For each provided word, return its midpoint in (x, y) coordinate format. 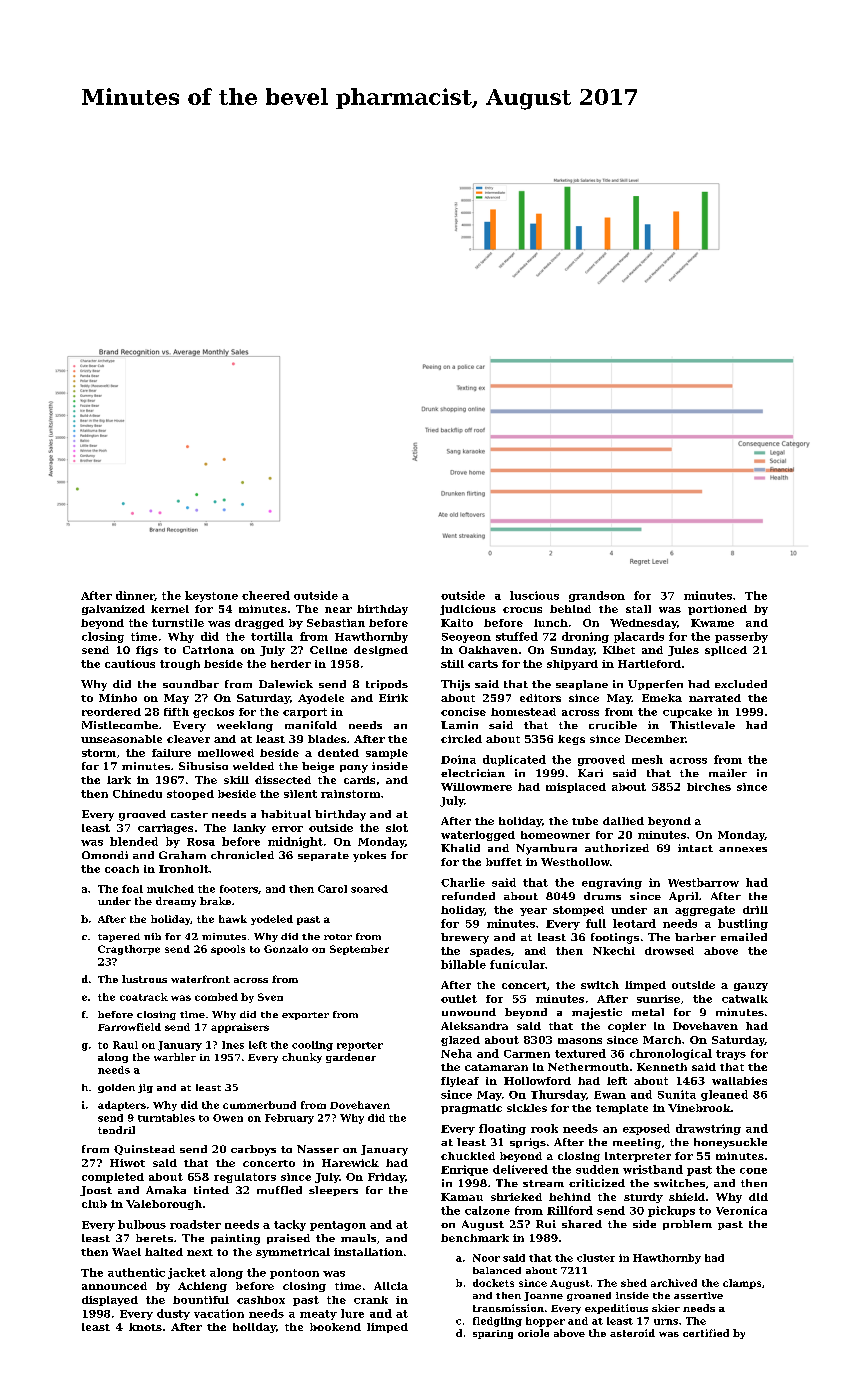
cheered (266, 595)
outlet (459, 999)
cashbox (261, 1300)
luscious (534, 595)
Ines (233, 1045)
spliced (726, 651)
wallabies (739, 1081)
